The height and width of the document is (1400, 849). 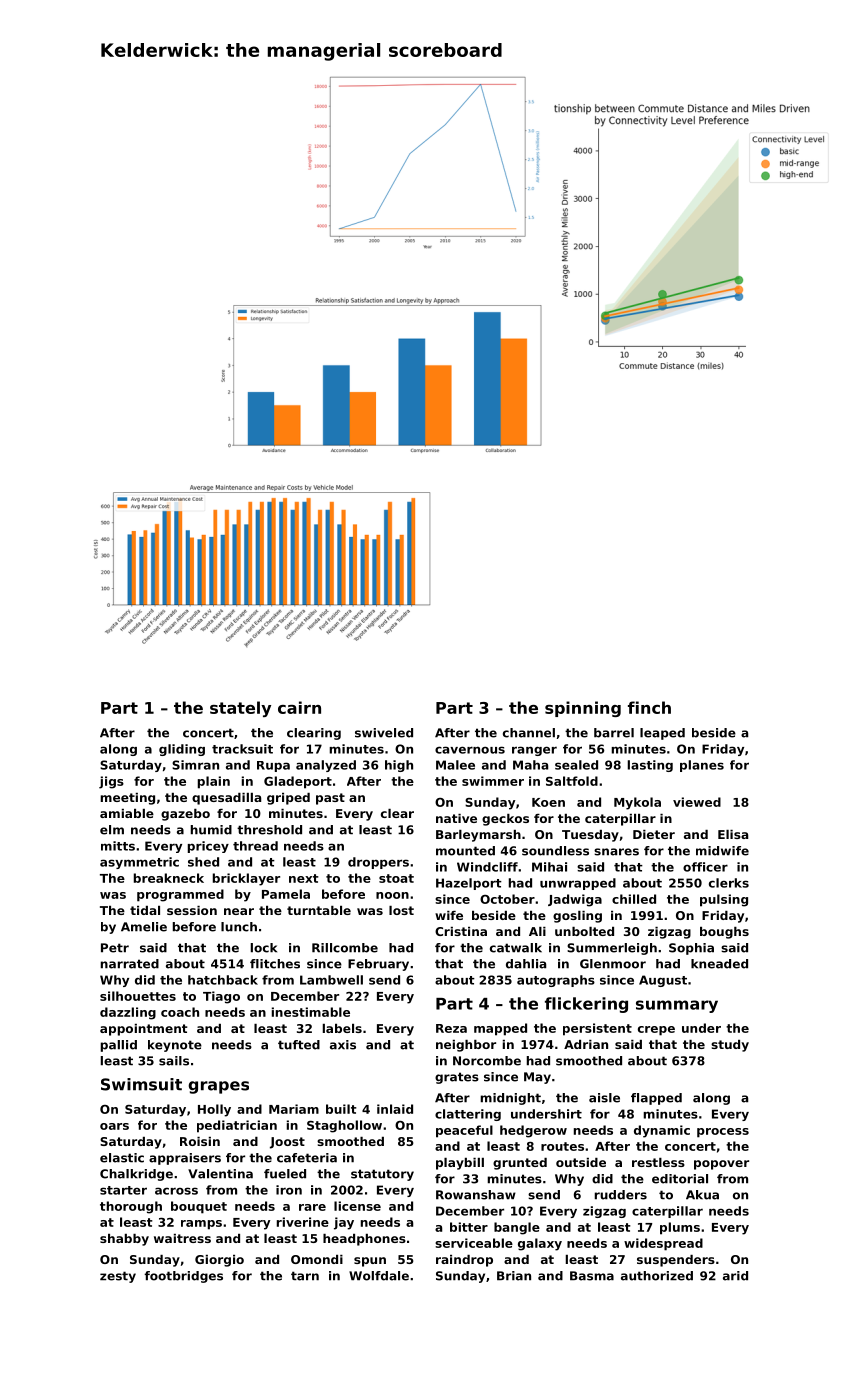 What do you see at coordinates (384, 733) in the document?
I see `swiveled` at bounding box center [384, 733].
